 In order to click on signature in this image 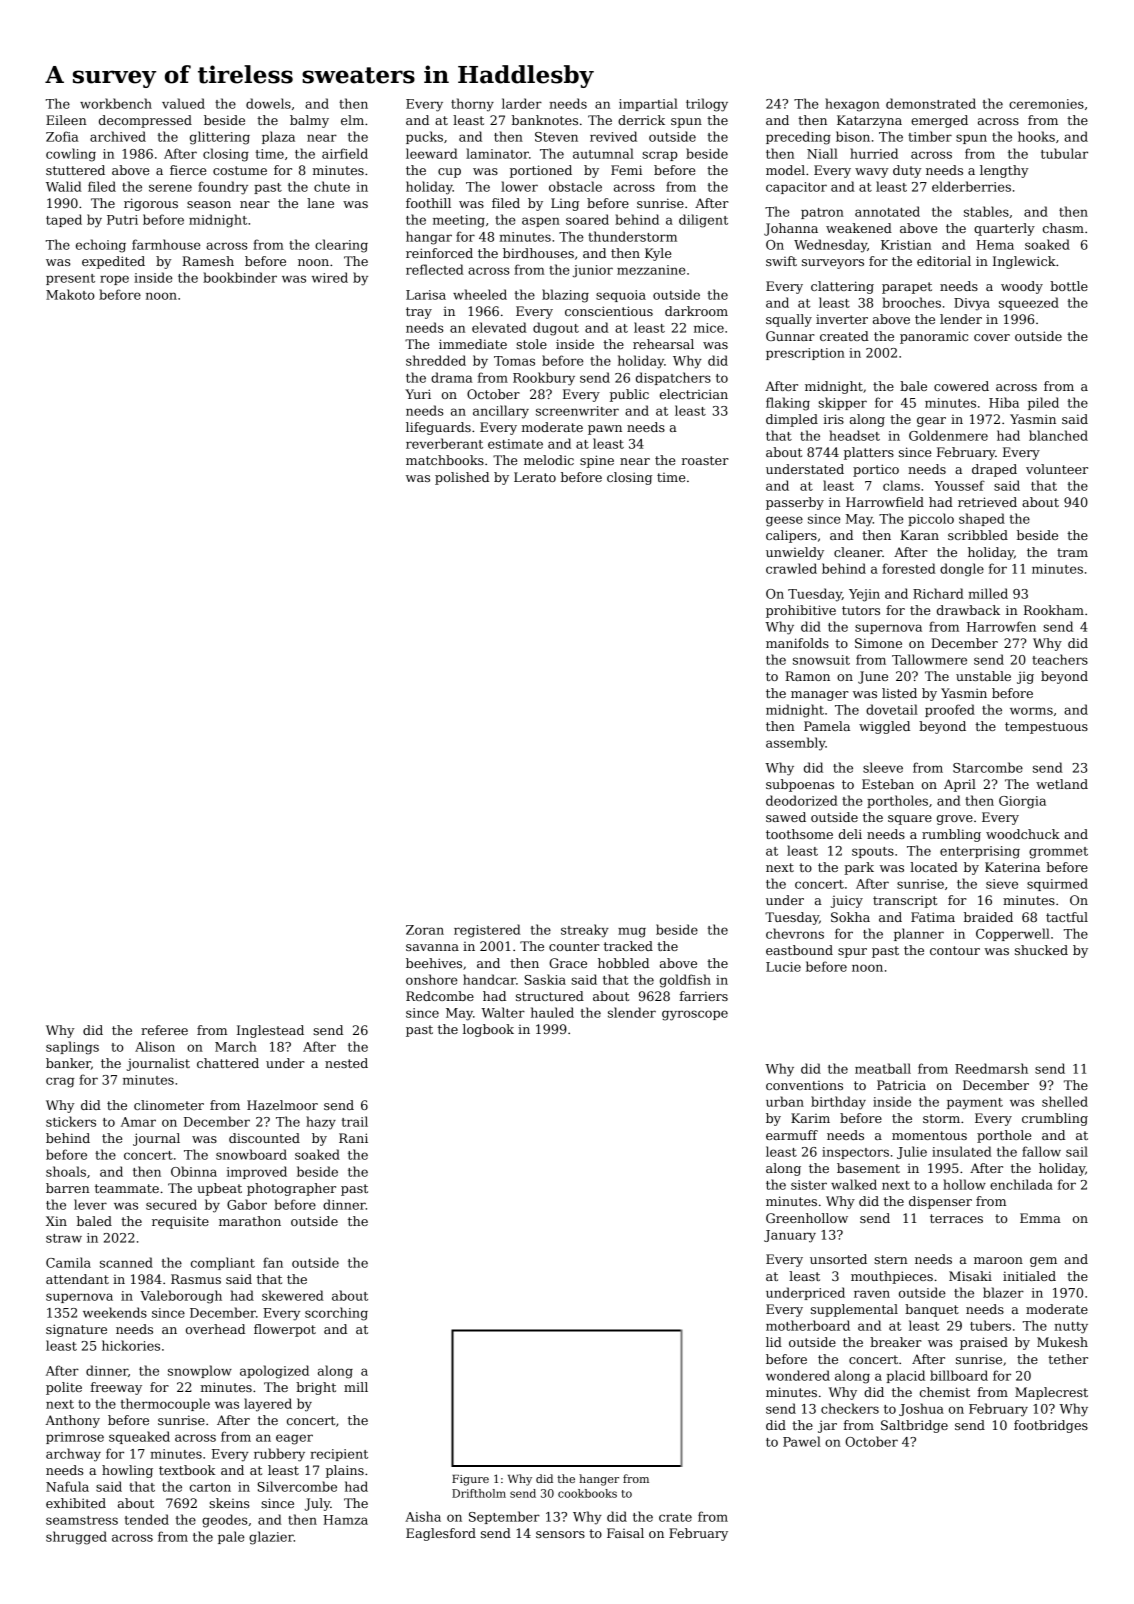, I will do `click(76, 1330)`.
